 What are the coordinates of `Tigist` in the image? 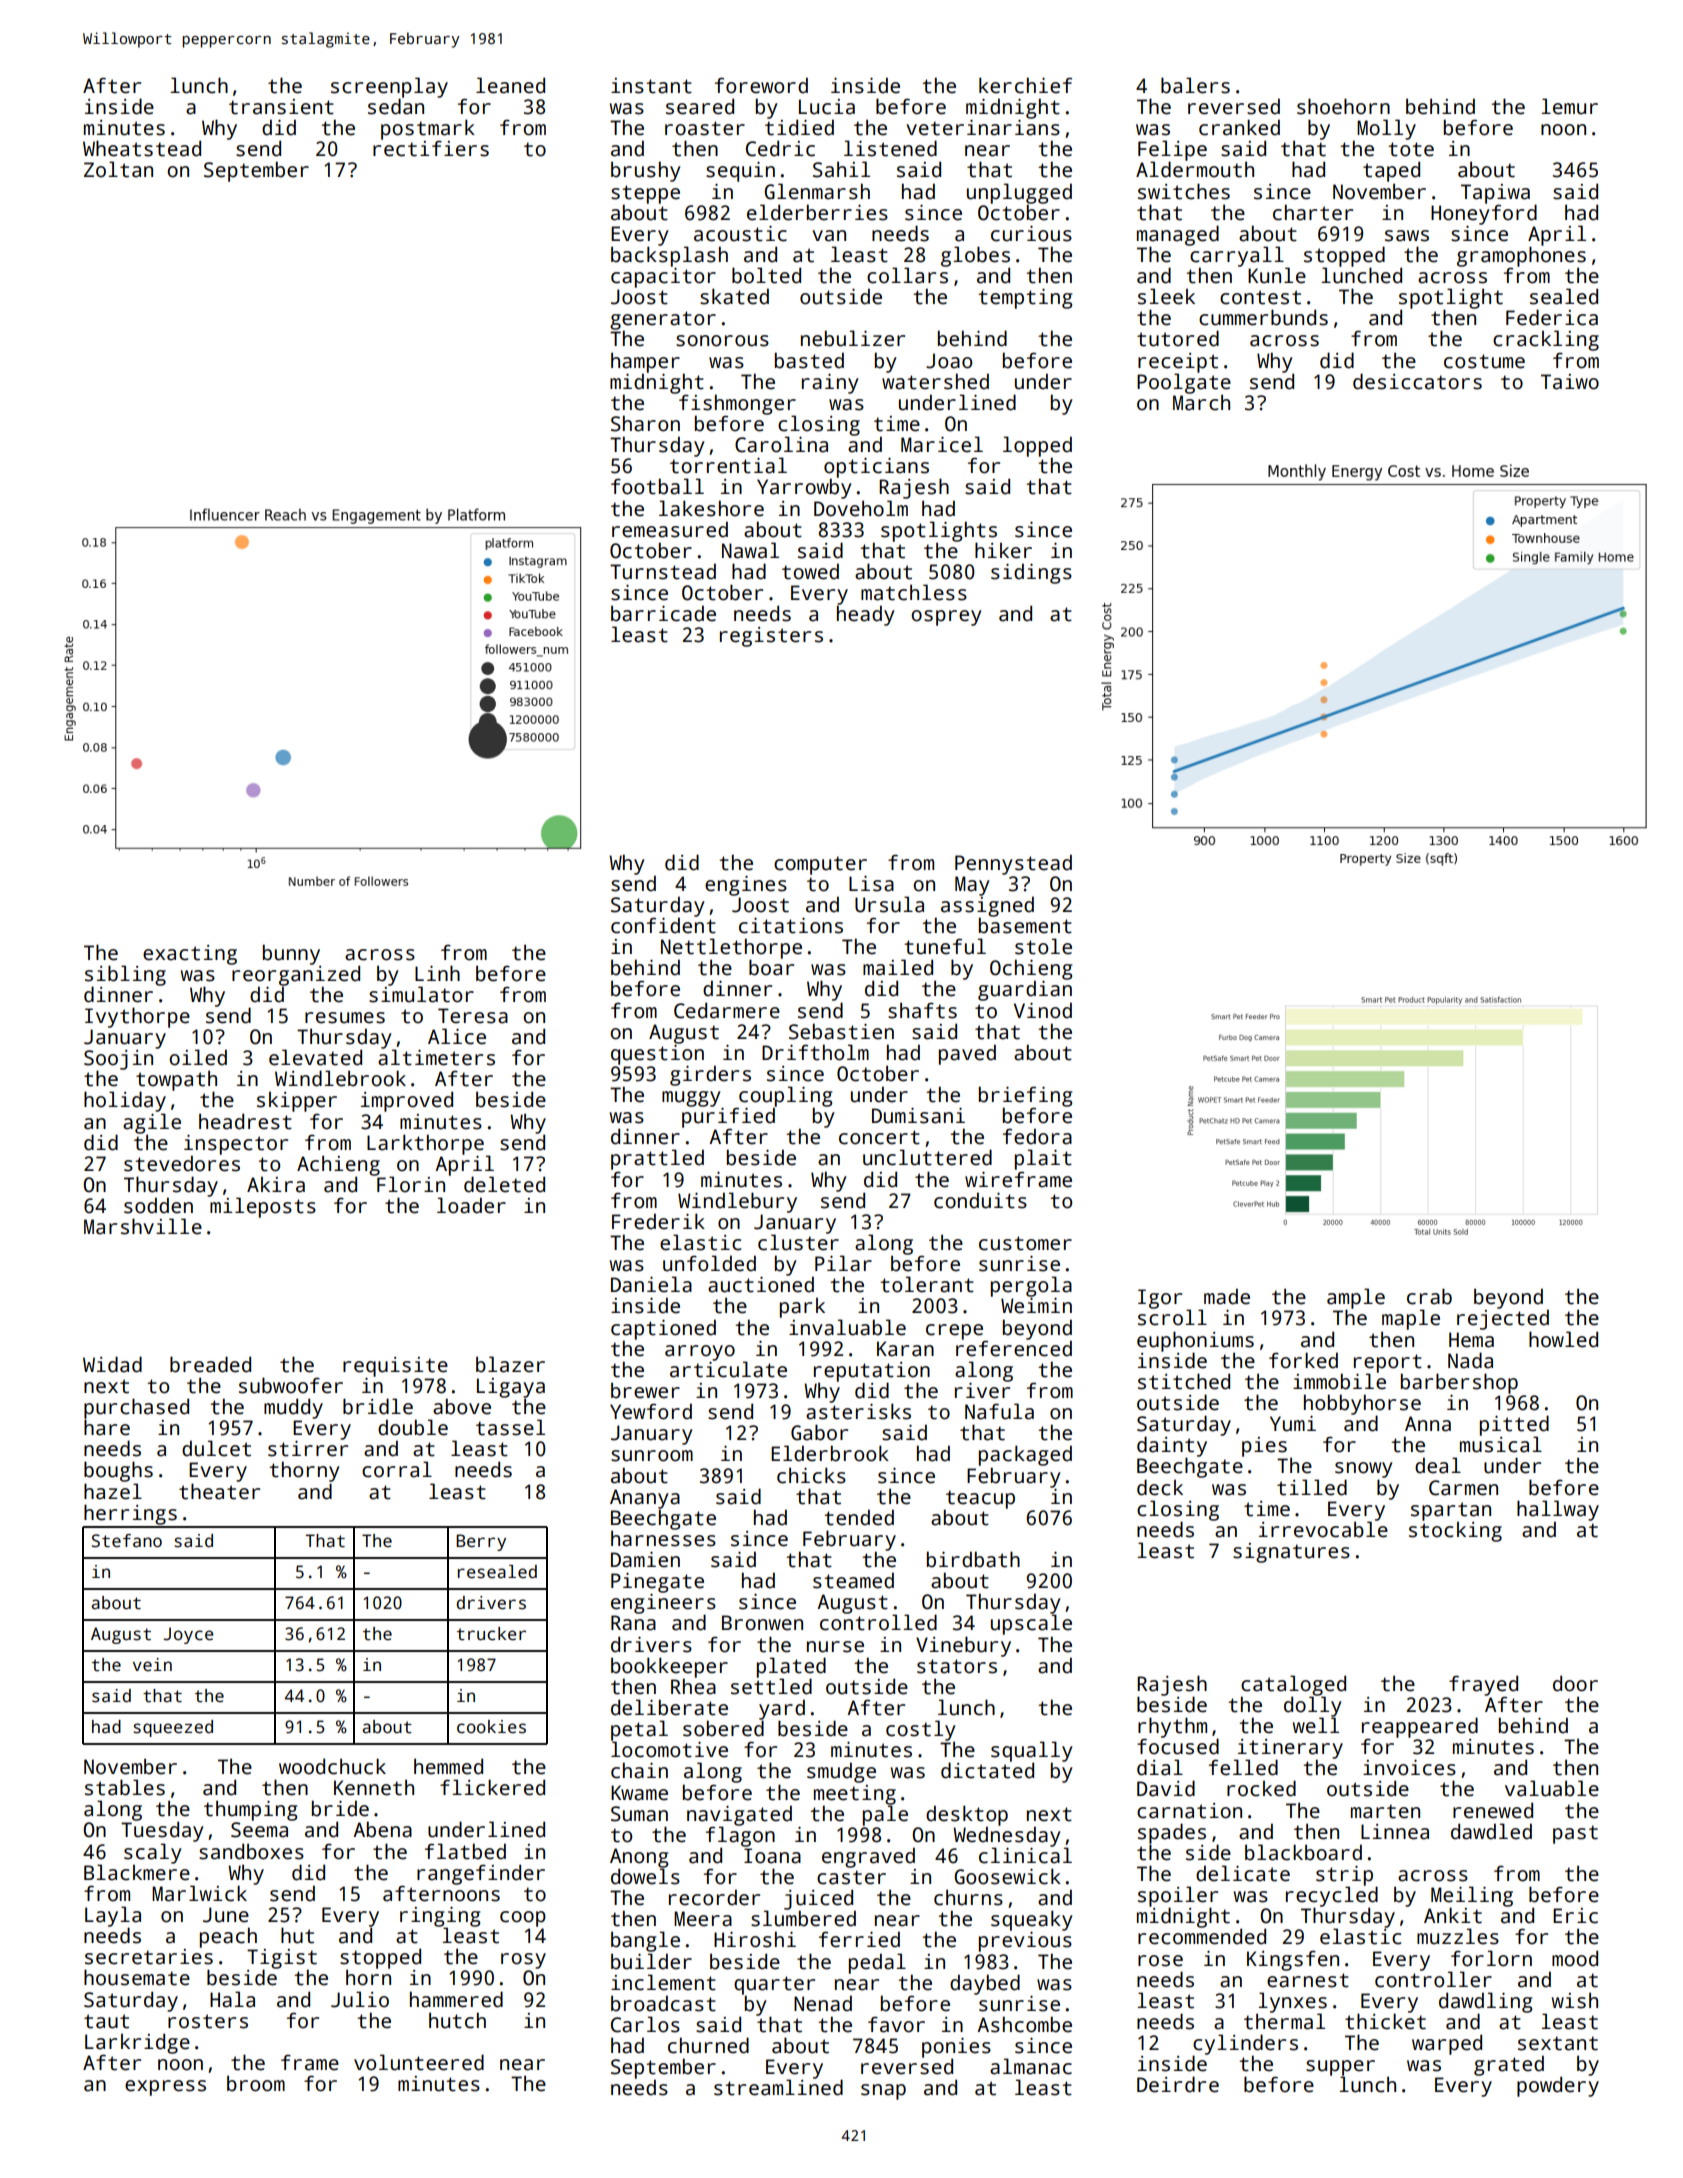 It's located at (282, 1959).
